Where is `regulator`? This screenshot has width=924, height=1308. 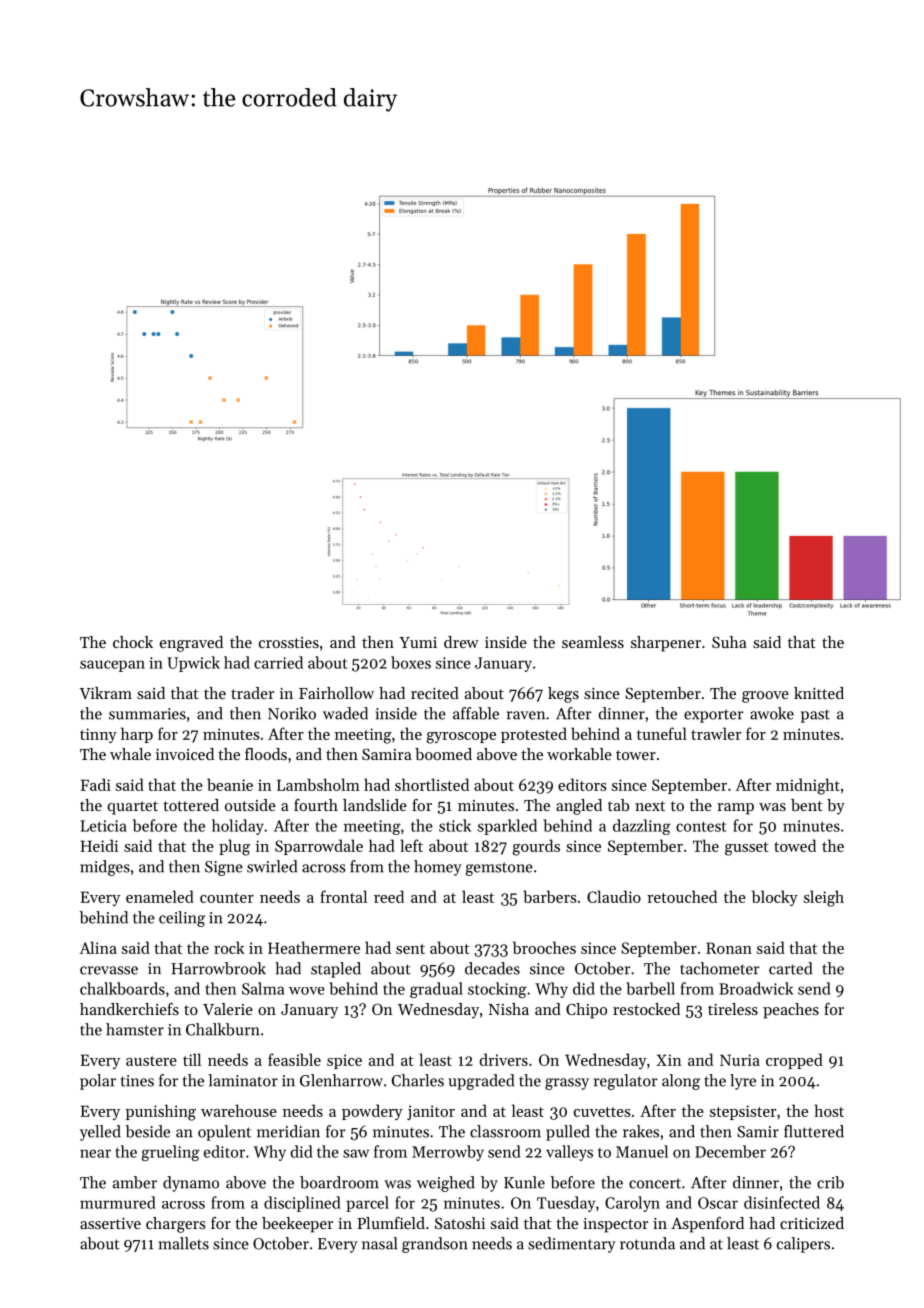
regulator is located at coordinates (626, 1082).
